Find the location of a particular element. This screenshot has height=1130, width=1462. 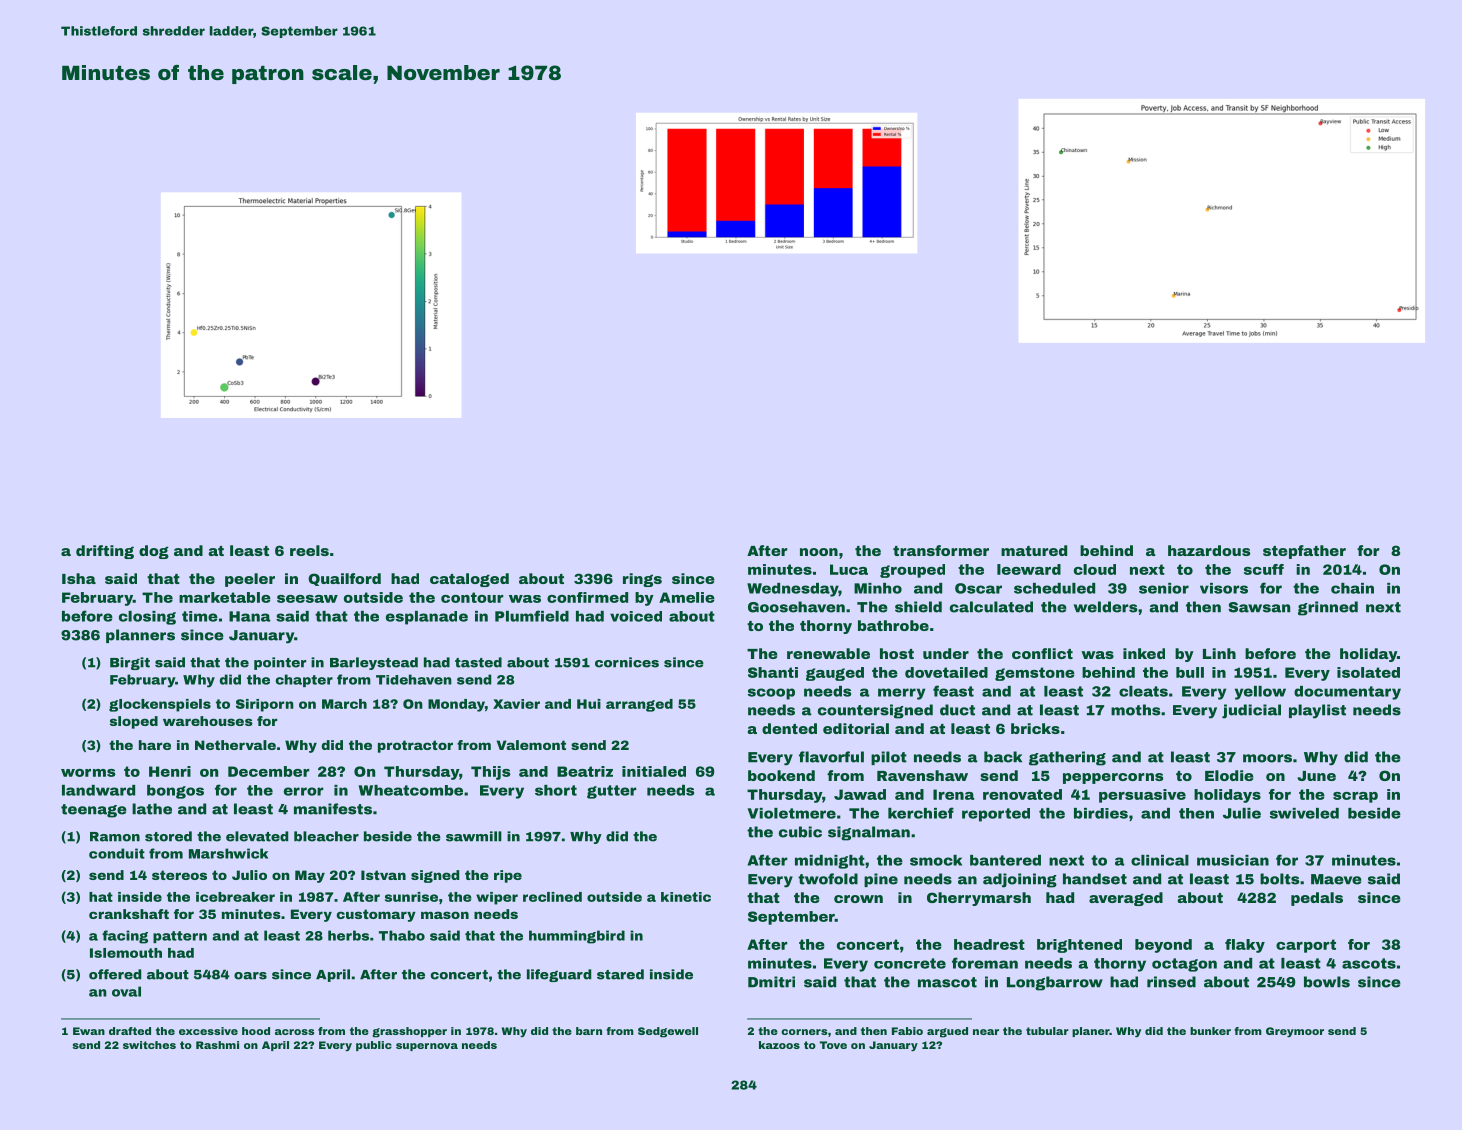

chapter is located at coordinates (304, 680).
